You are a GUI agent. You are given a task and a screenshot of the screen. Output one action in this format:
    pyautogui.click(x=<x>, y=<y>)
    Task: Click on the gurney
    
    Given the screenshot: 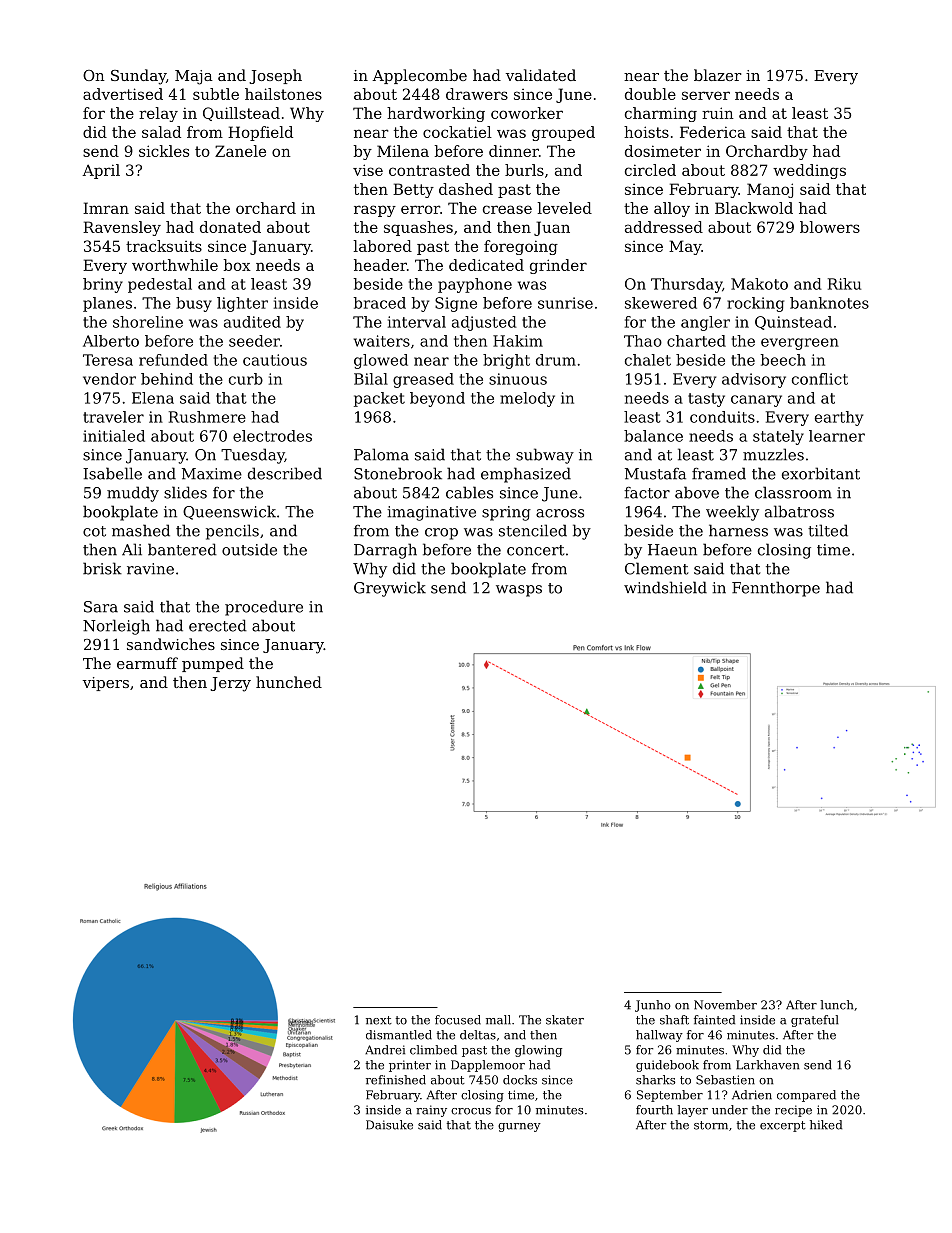 What is the action you would take?
    pyautogui.click(x=519, y=1127)
